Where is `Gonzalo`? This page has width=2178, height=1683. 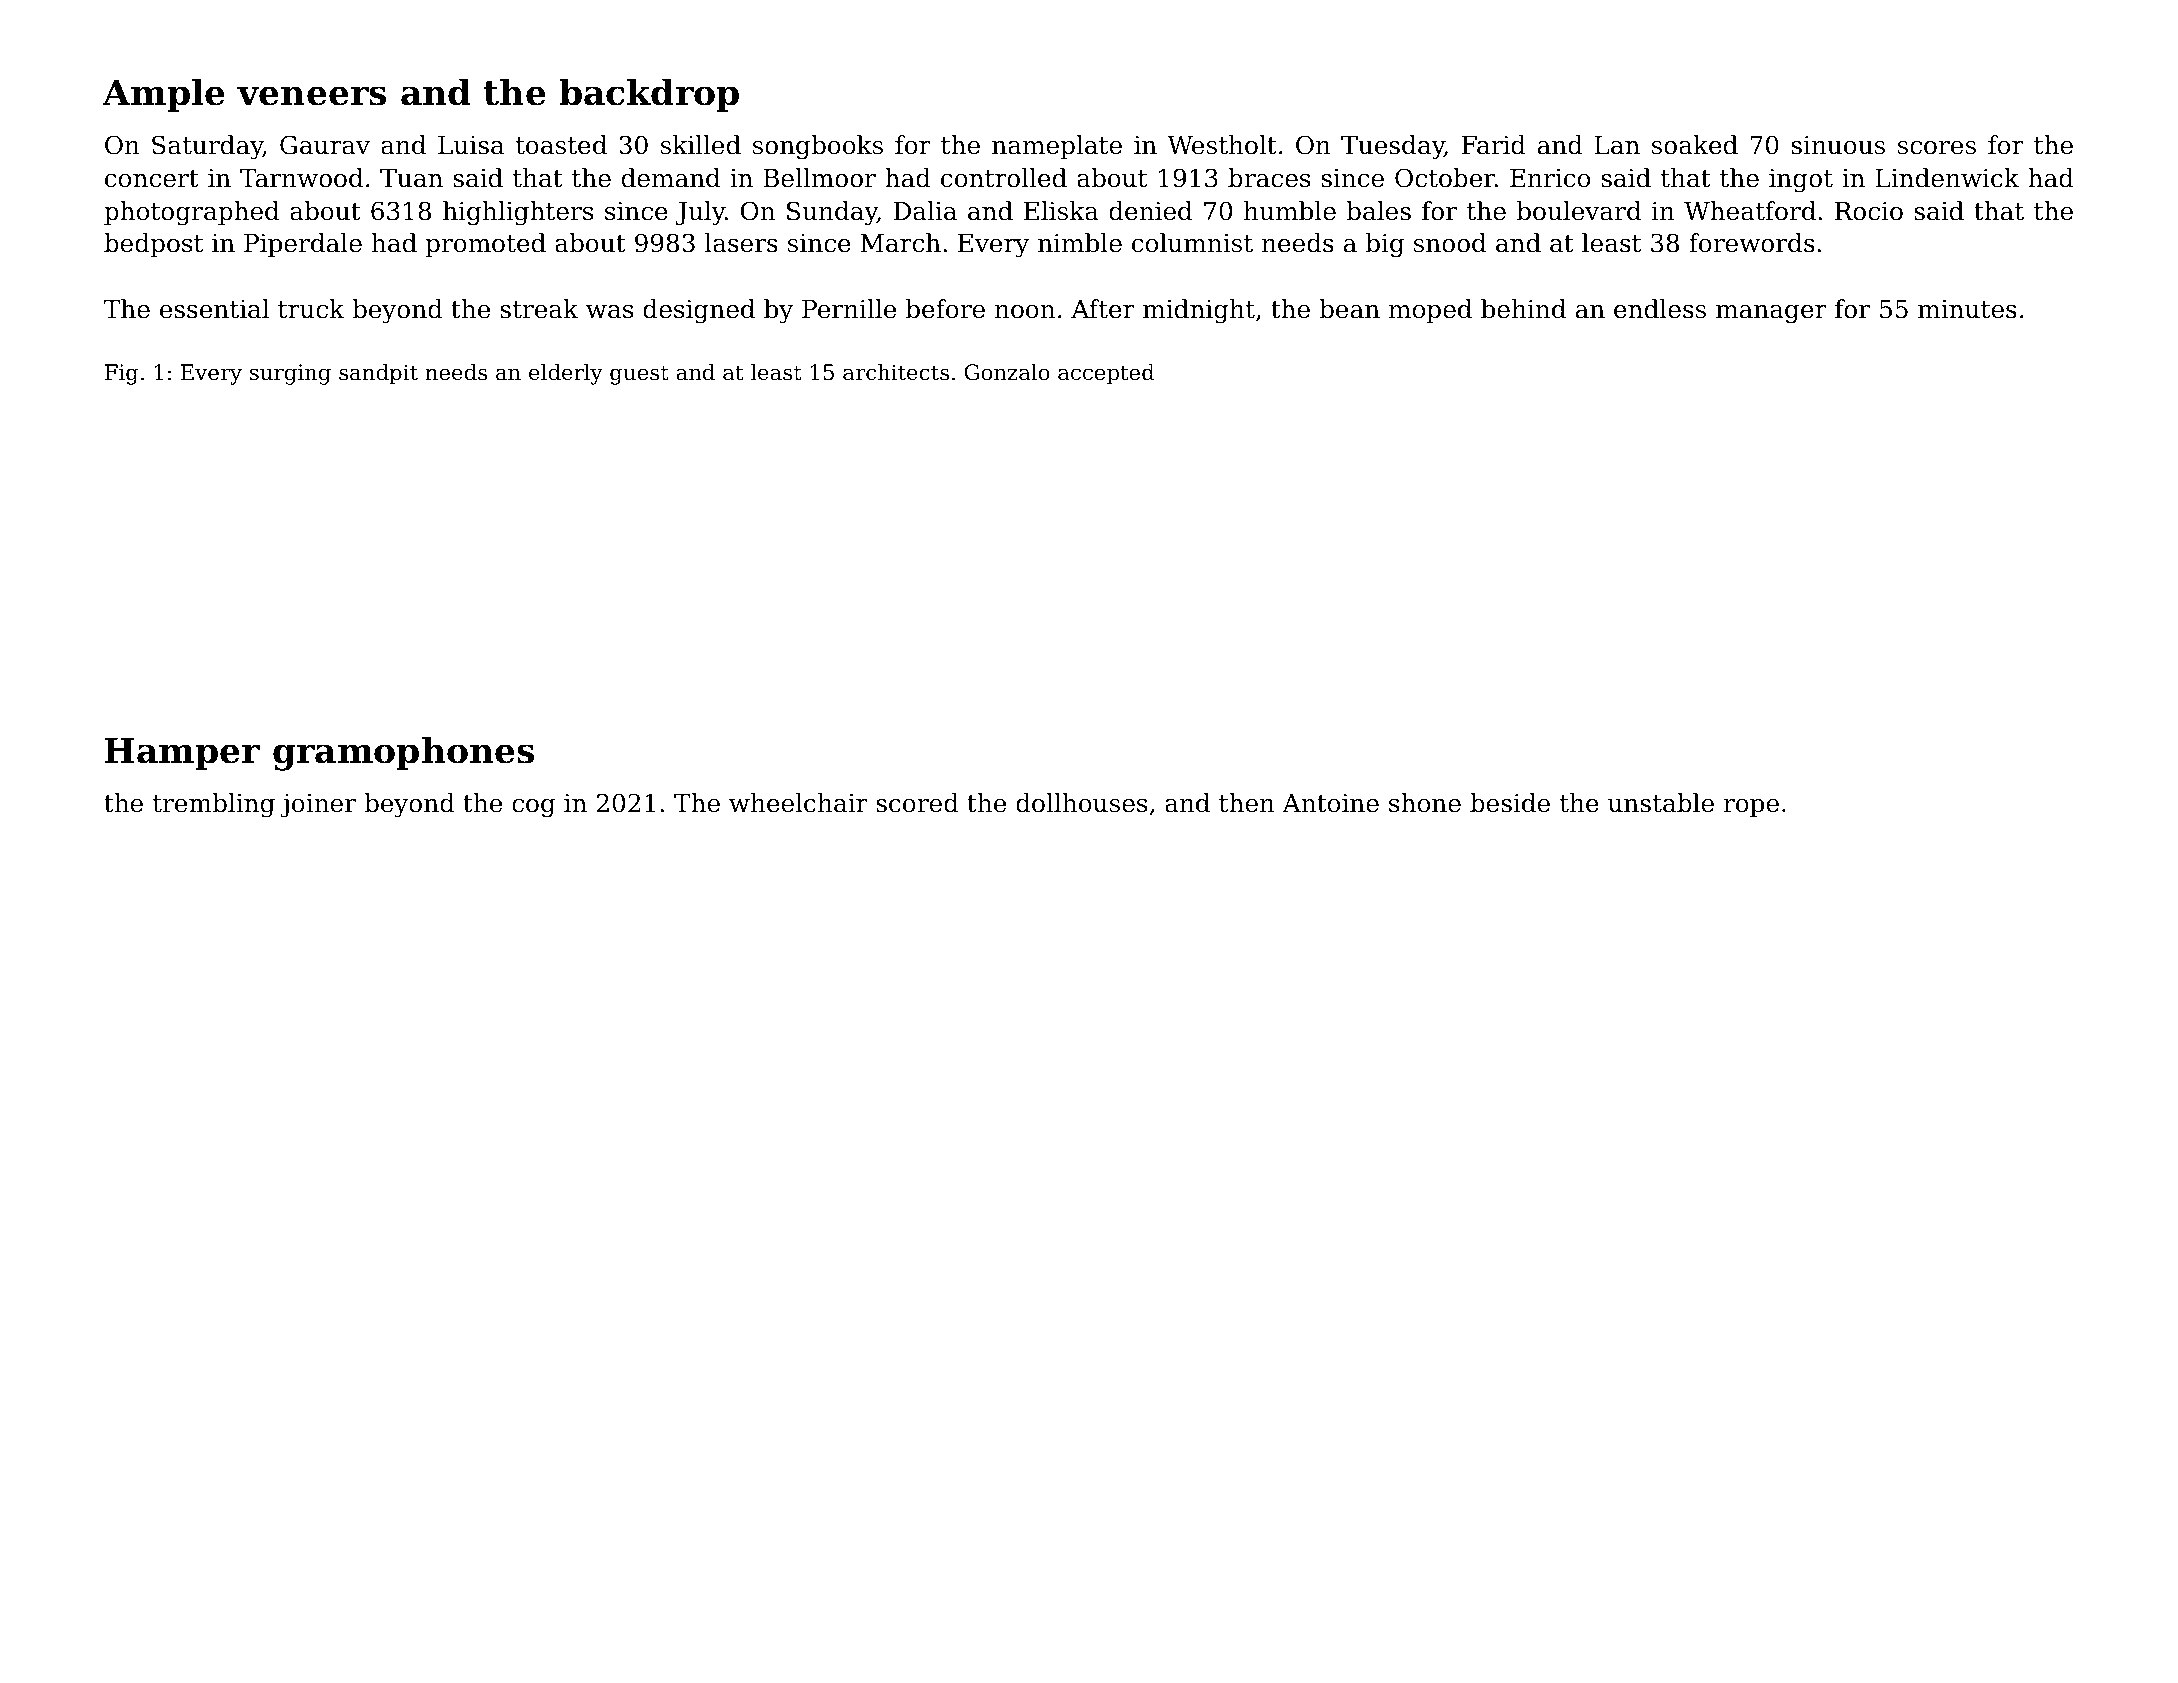
Gonzalo is located at coordinates (1007, 372).
